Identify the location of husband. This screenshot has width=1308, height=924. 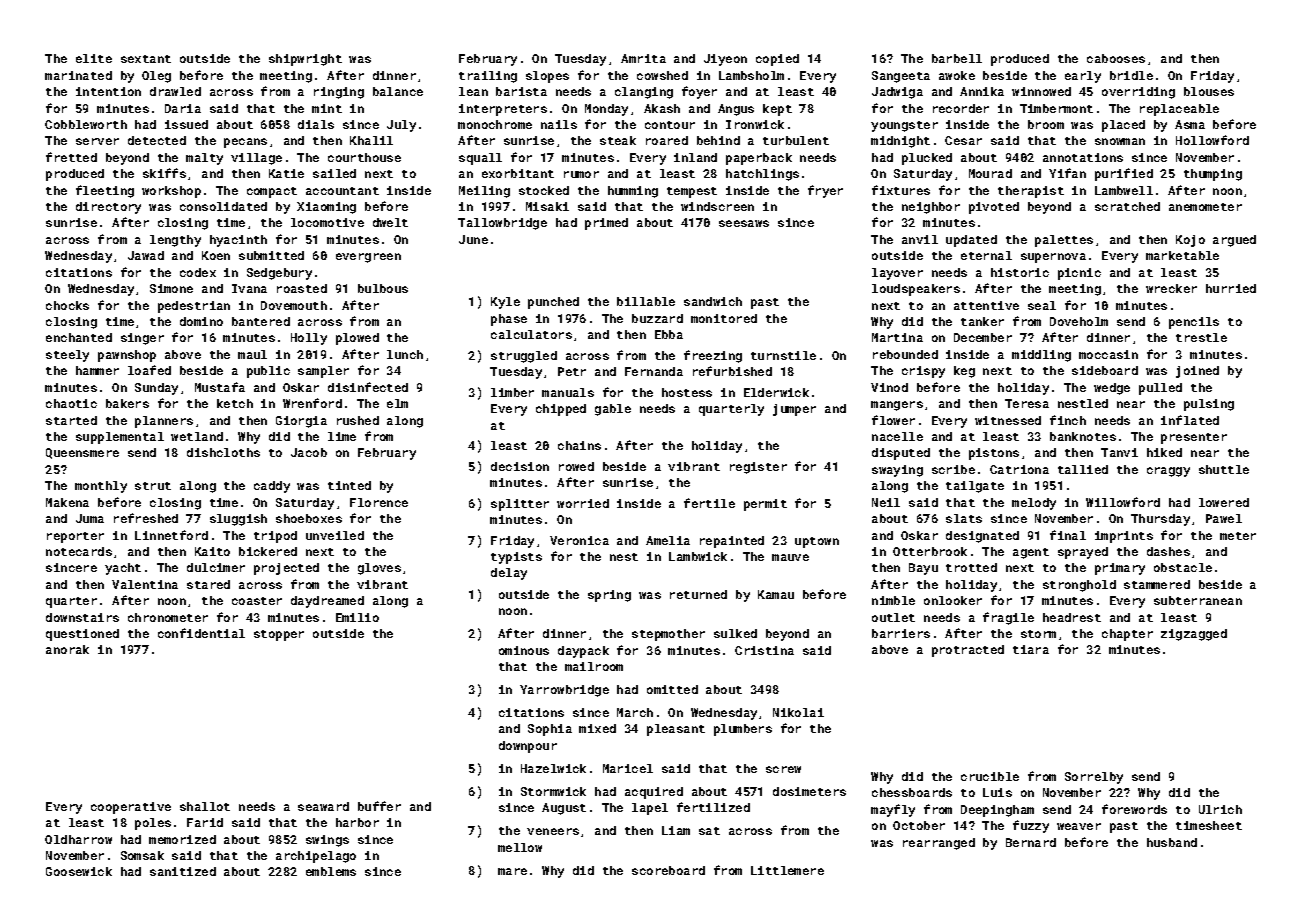
(1172, 842).
